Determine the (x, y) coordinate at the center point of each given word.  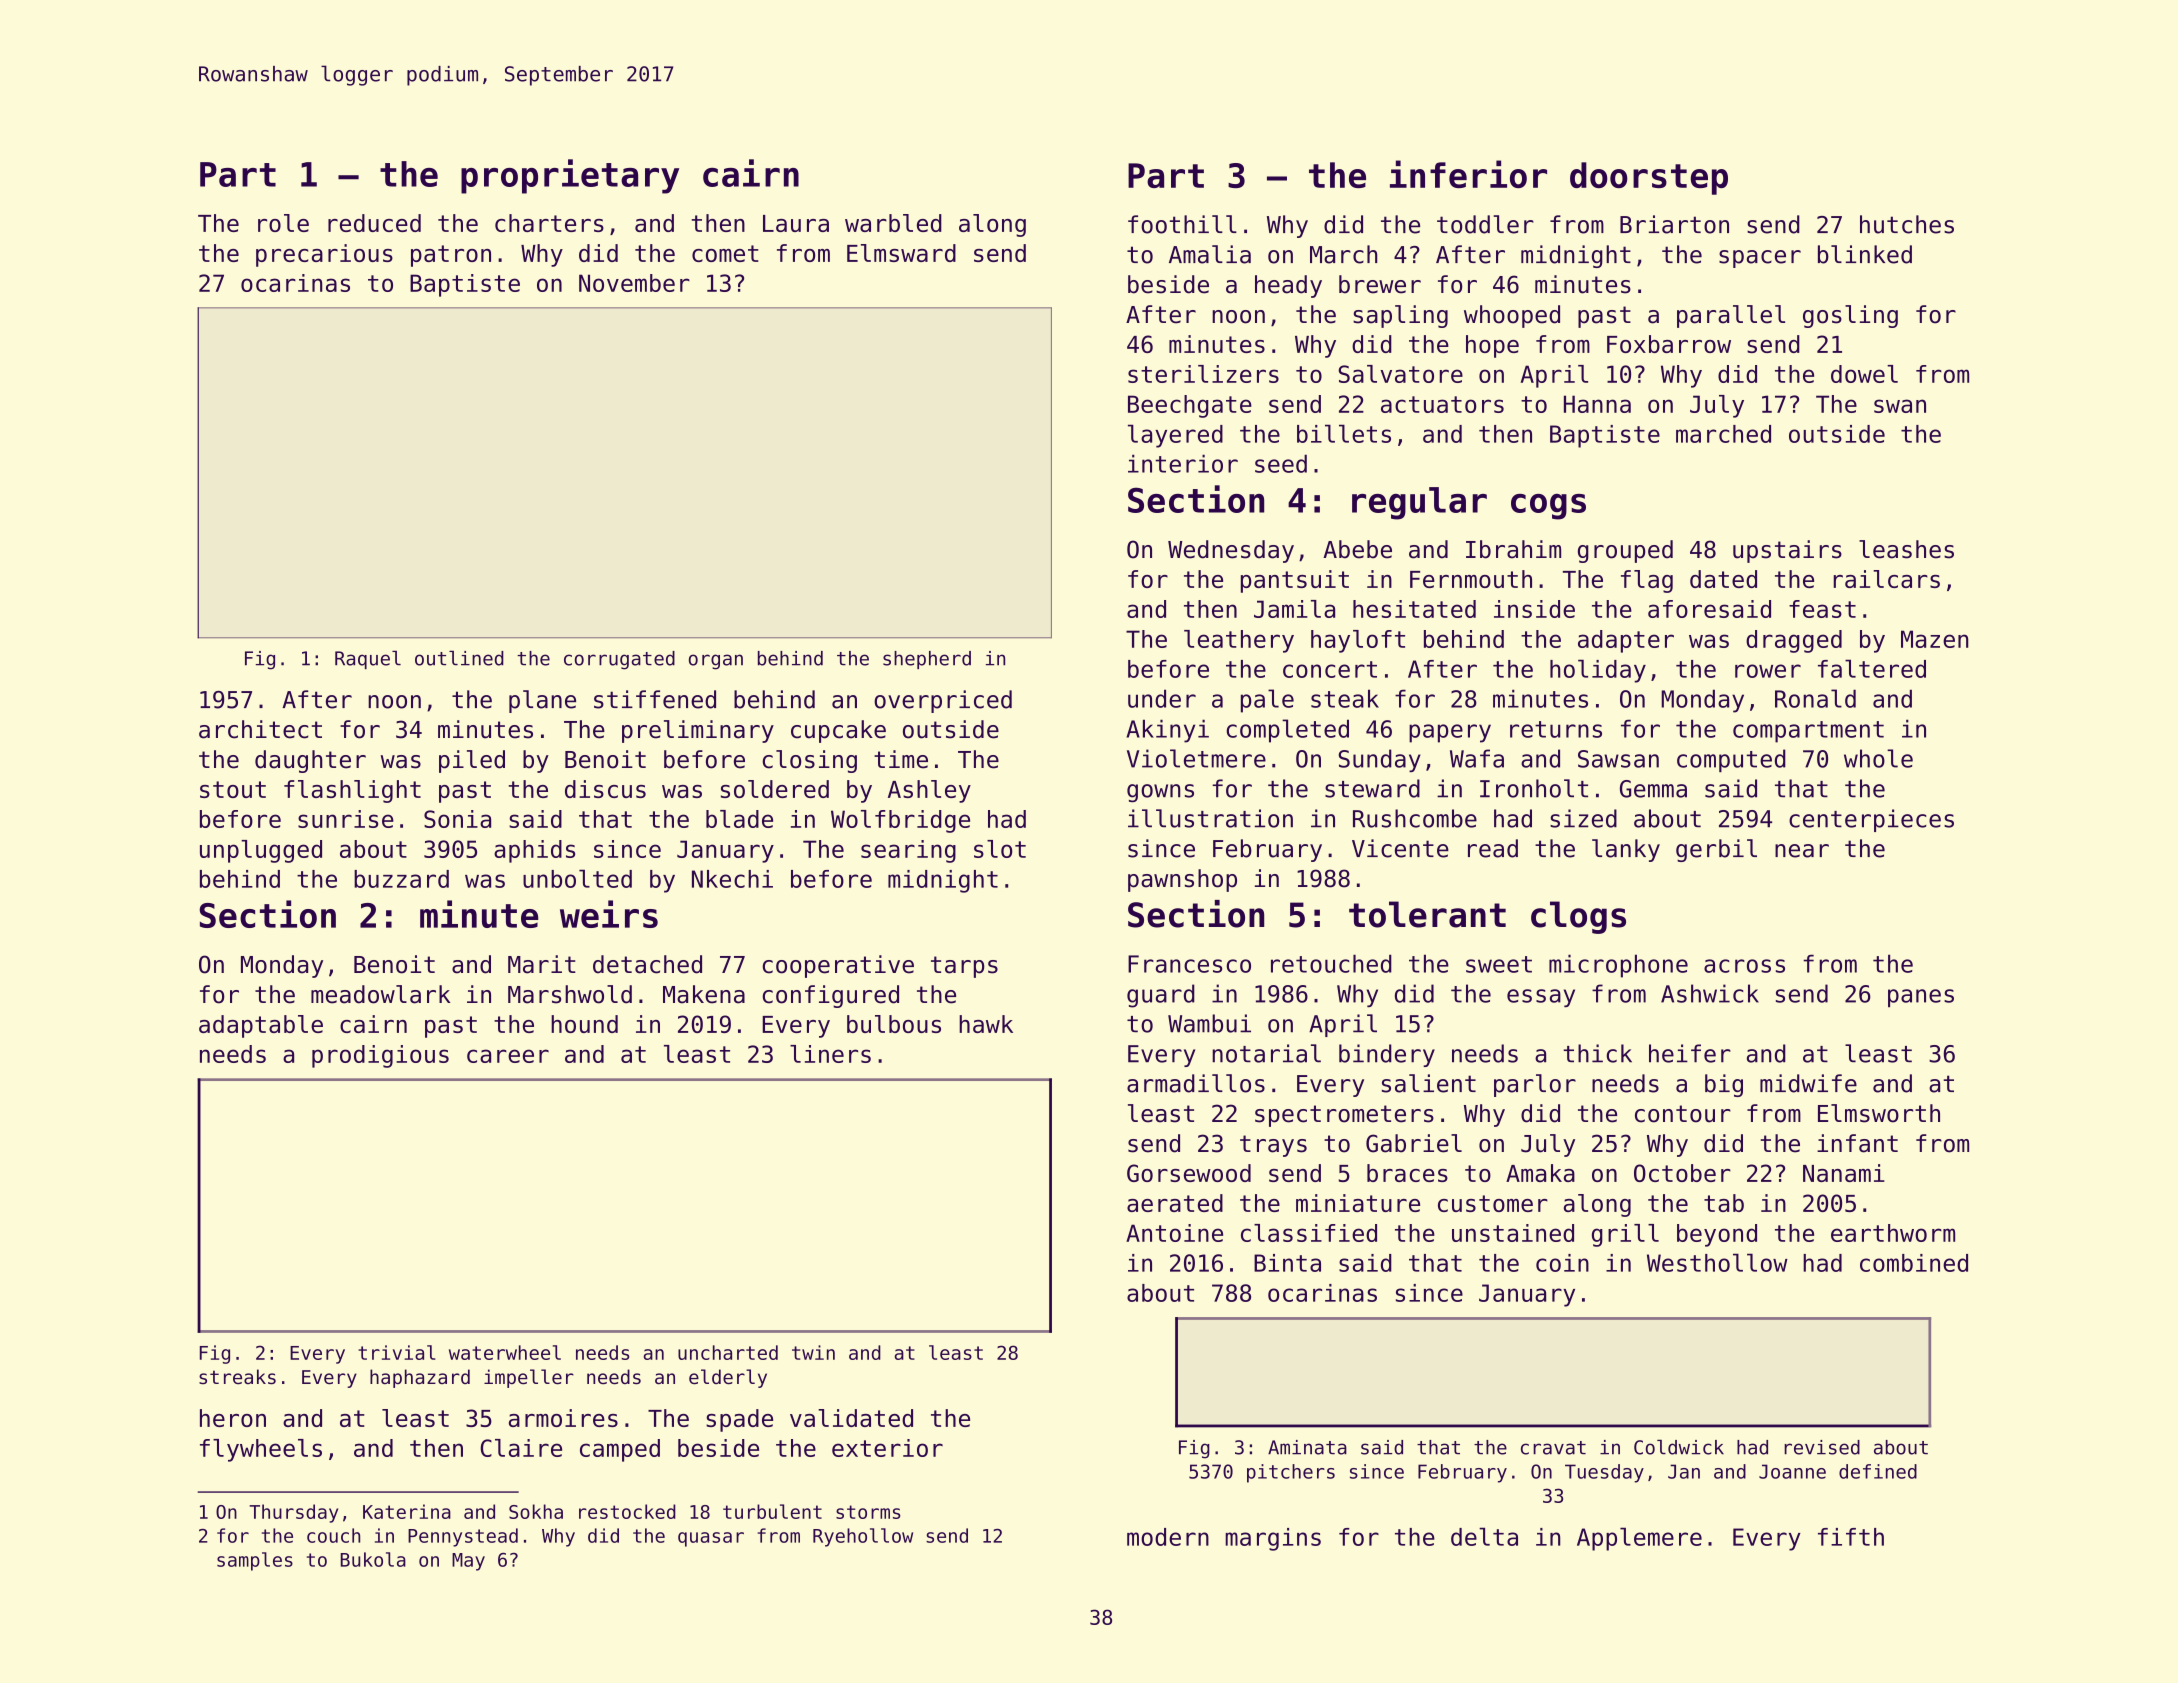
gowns (1160, 793)
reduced (374, 223)
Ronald (1815, 698)
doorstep (1649, 178)
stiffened (655, 699)
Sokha (536, 1511)
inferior (1468, 174)
